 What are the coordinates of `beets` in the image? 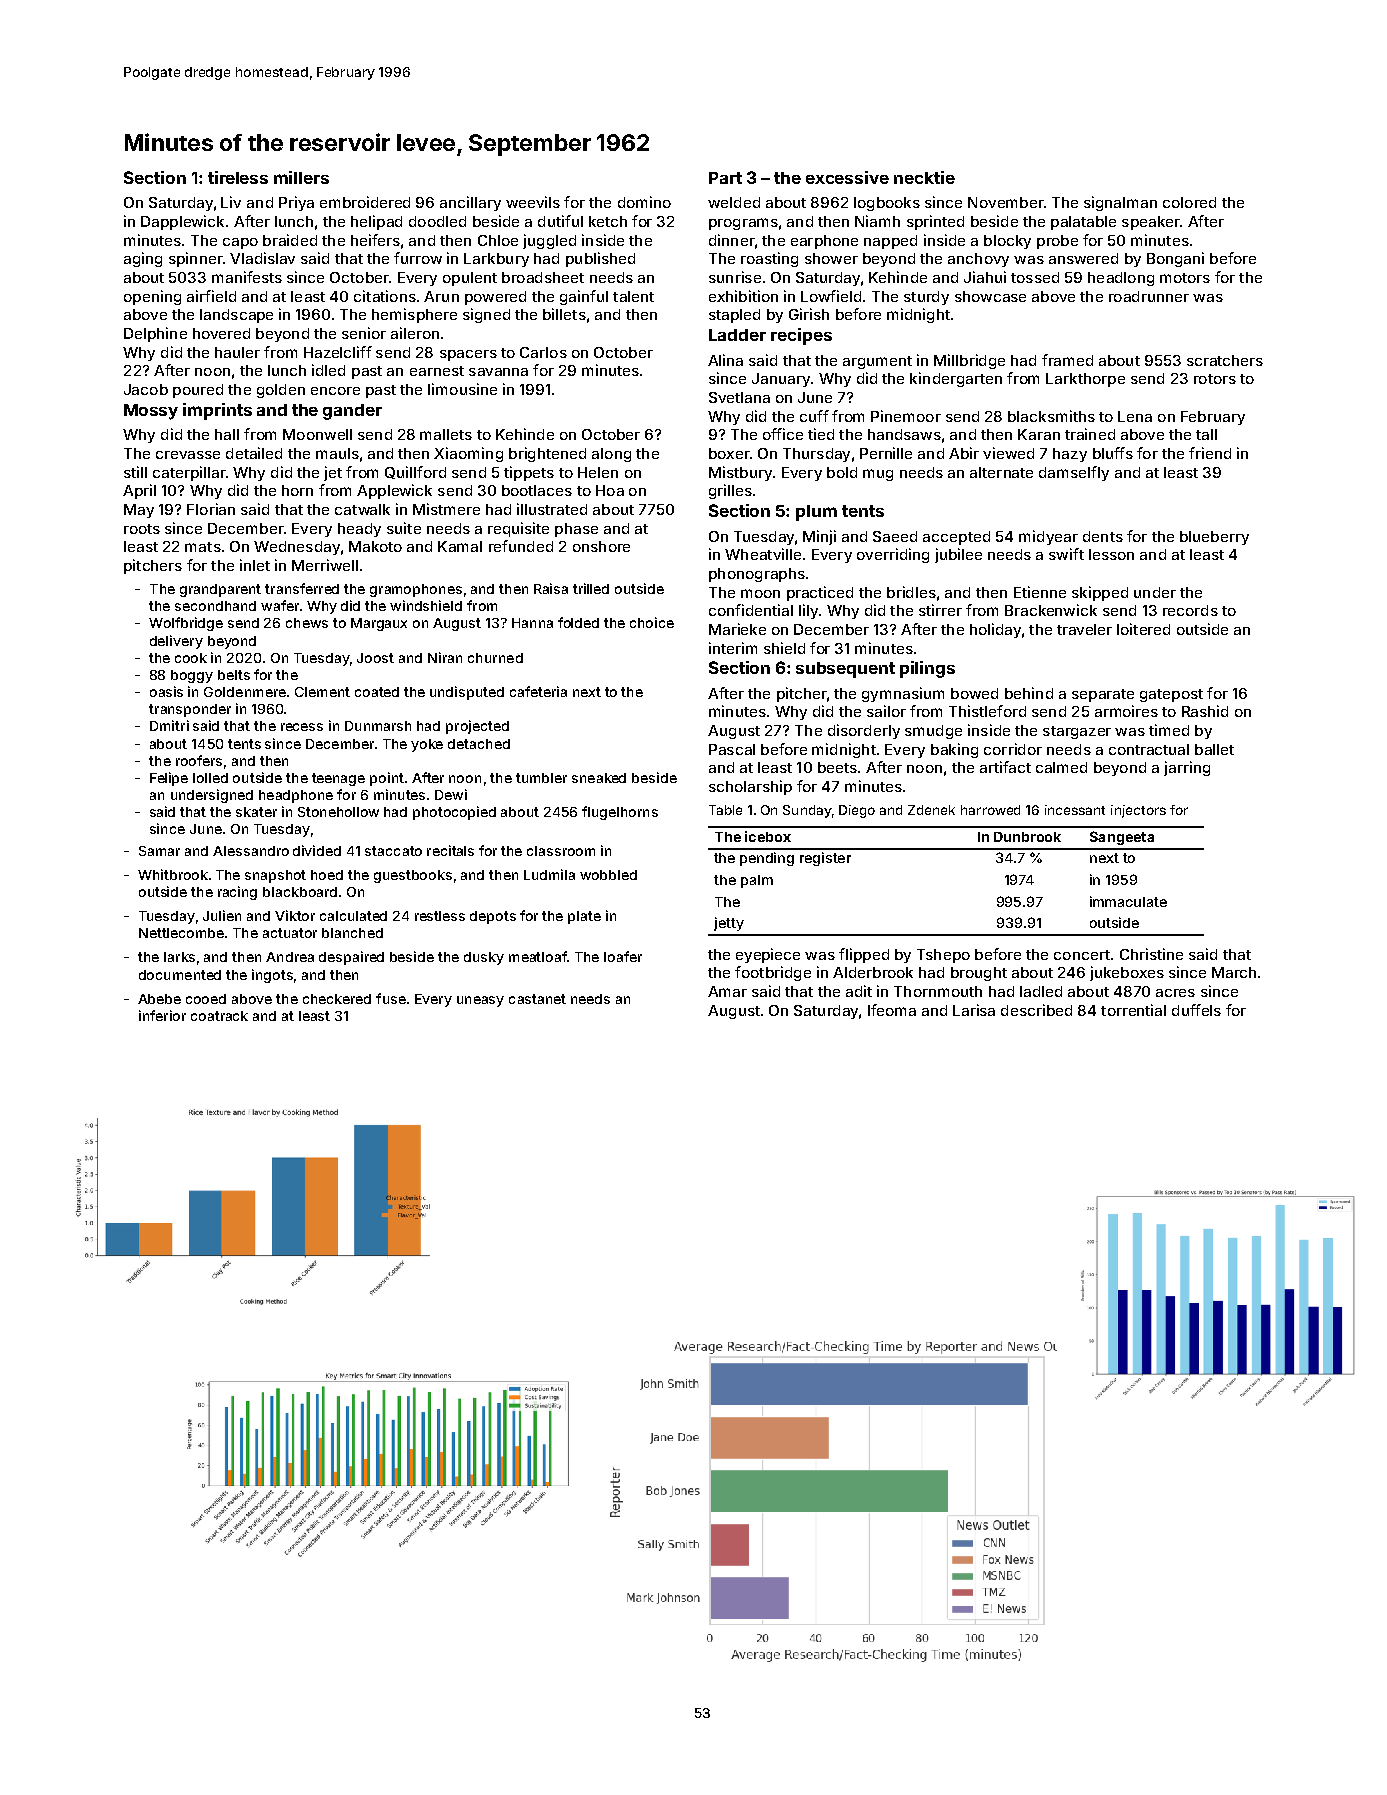 It's located at (837, 767).
